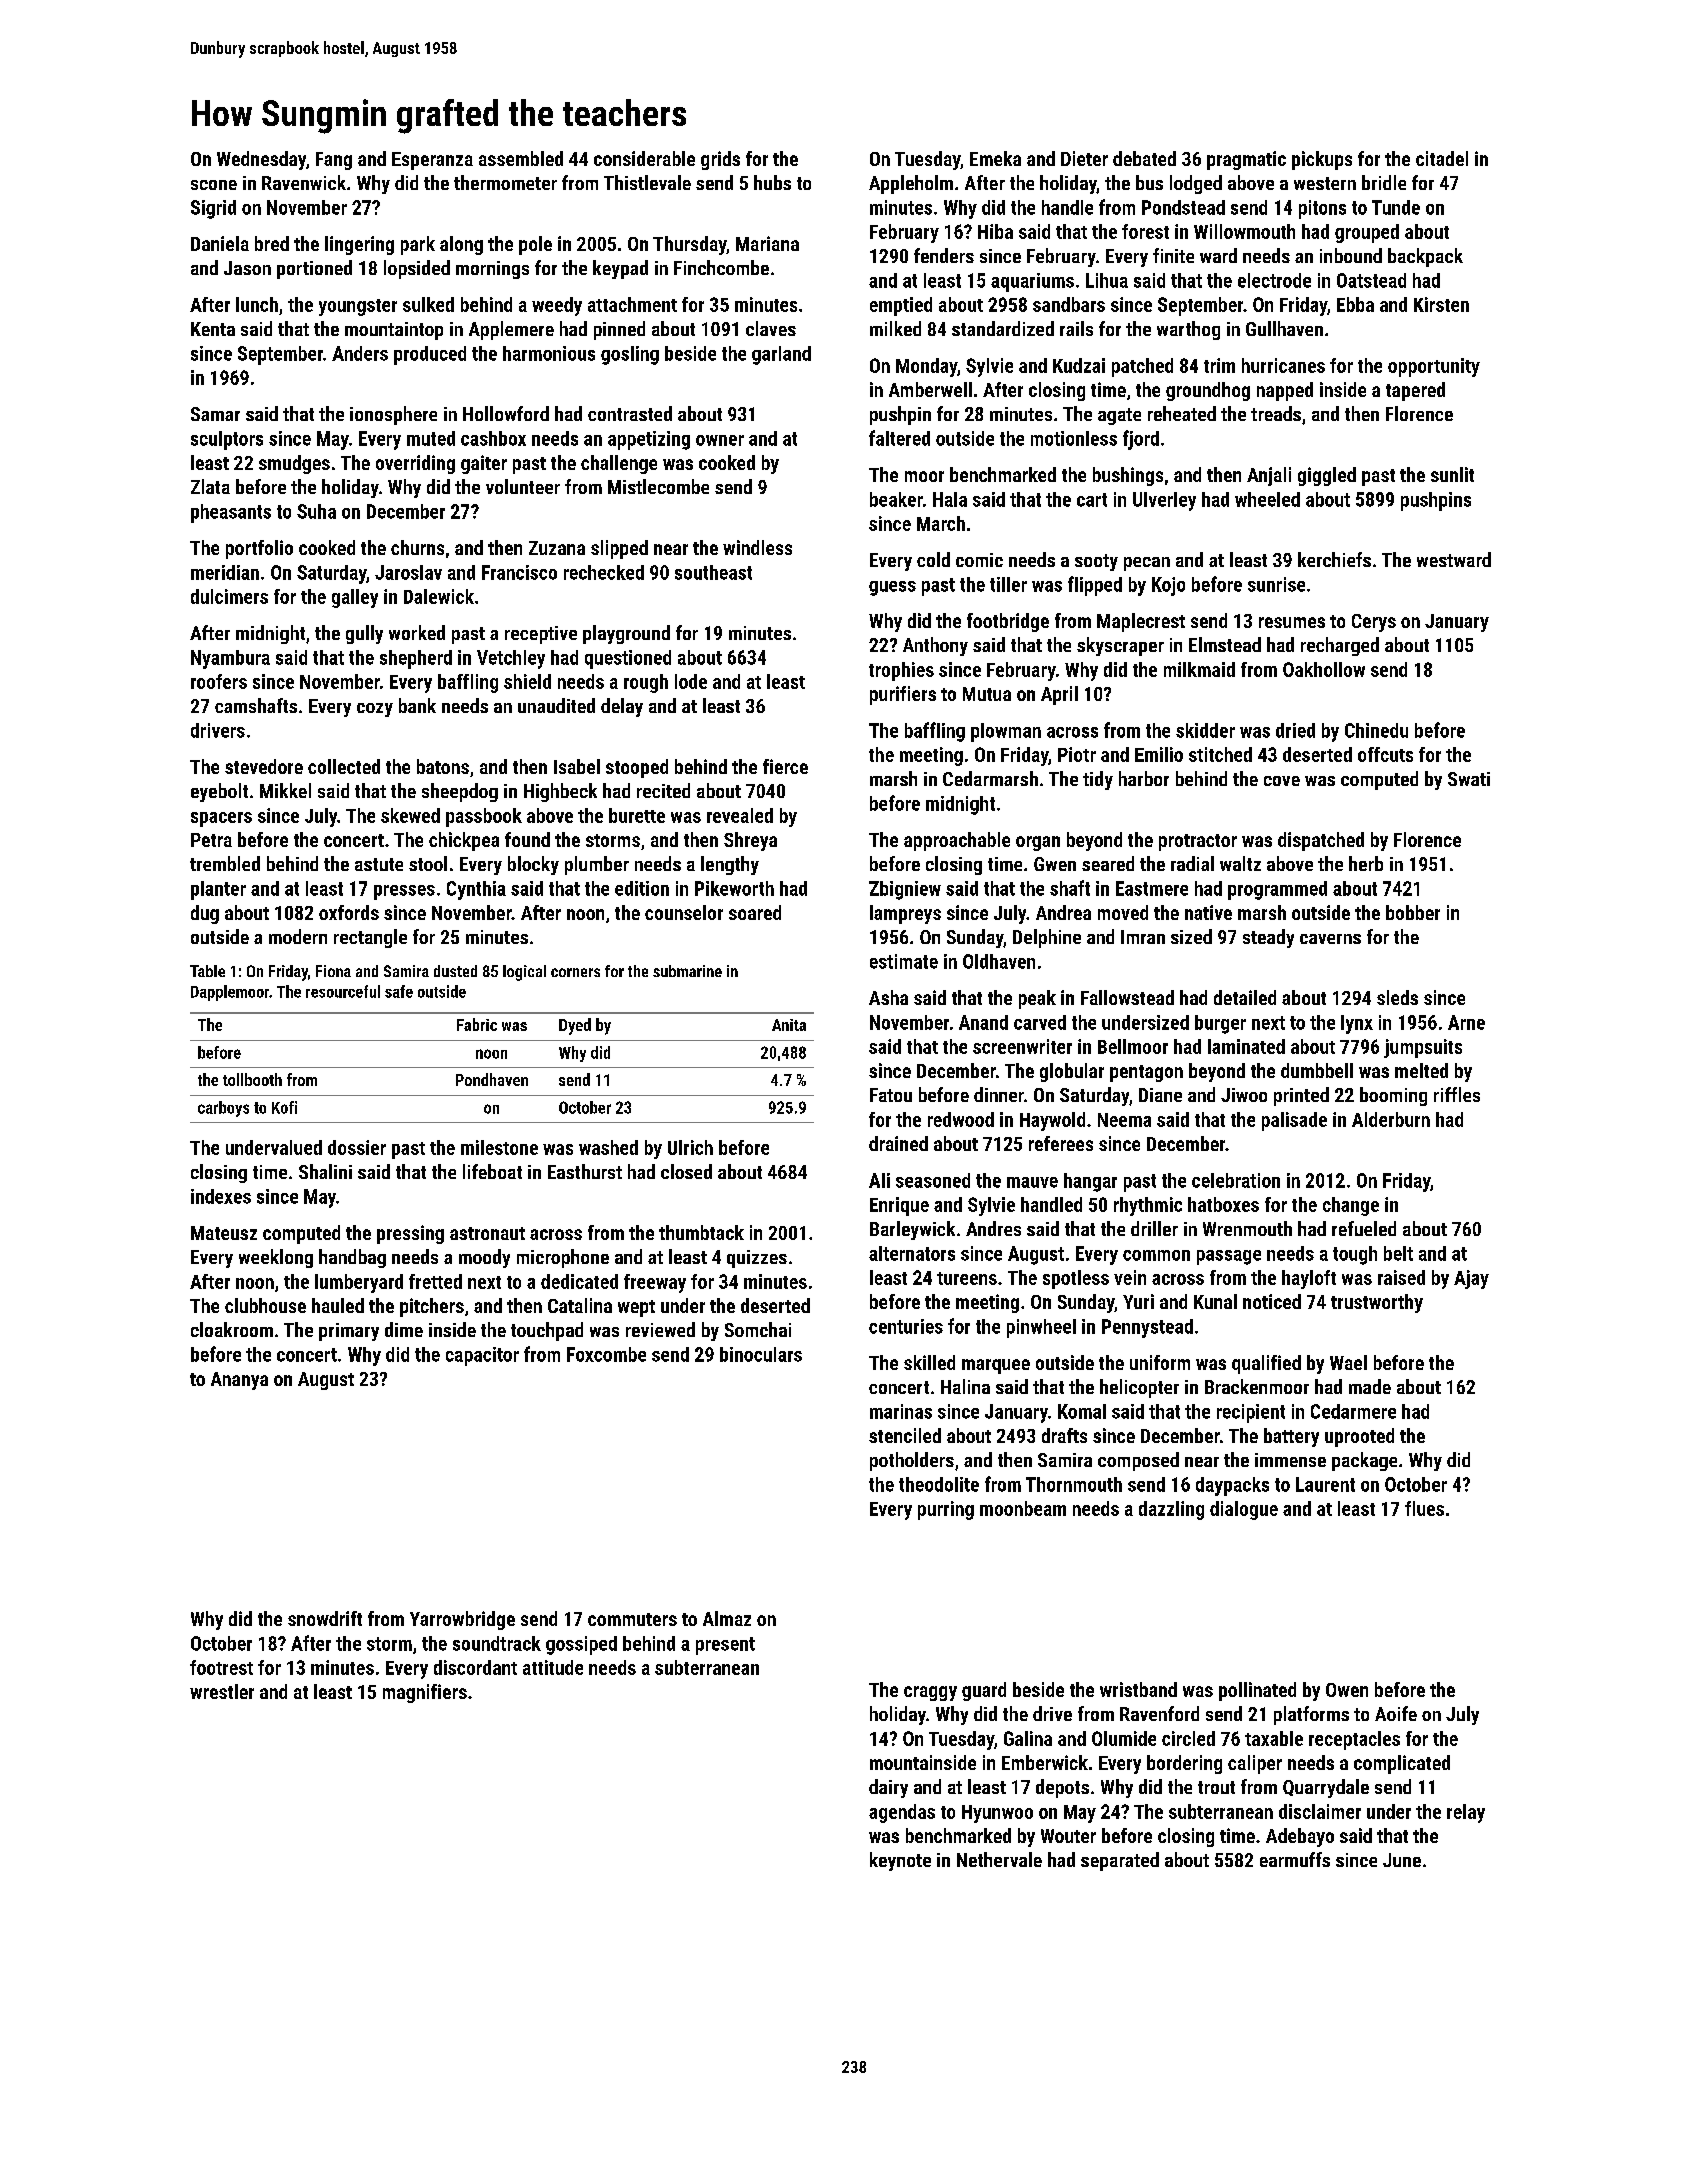 The width and height of the image is (1683, 2178). I want to click on magnifiers, so click(425, 1693).
